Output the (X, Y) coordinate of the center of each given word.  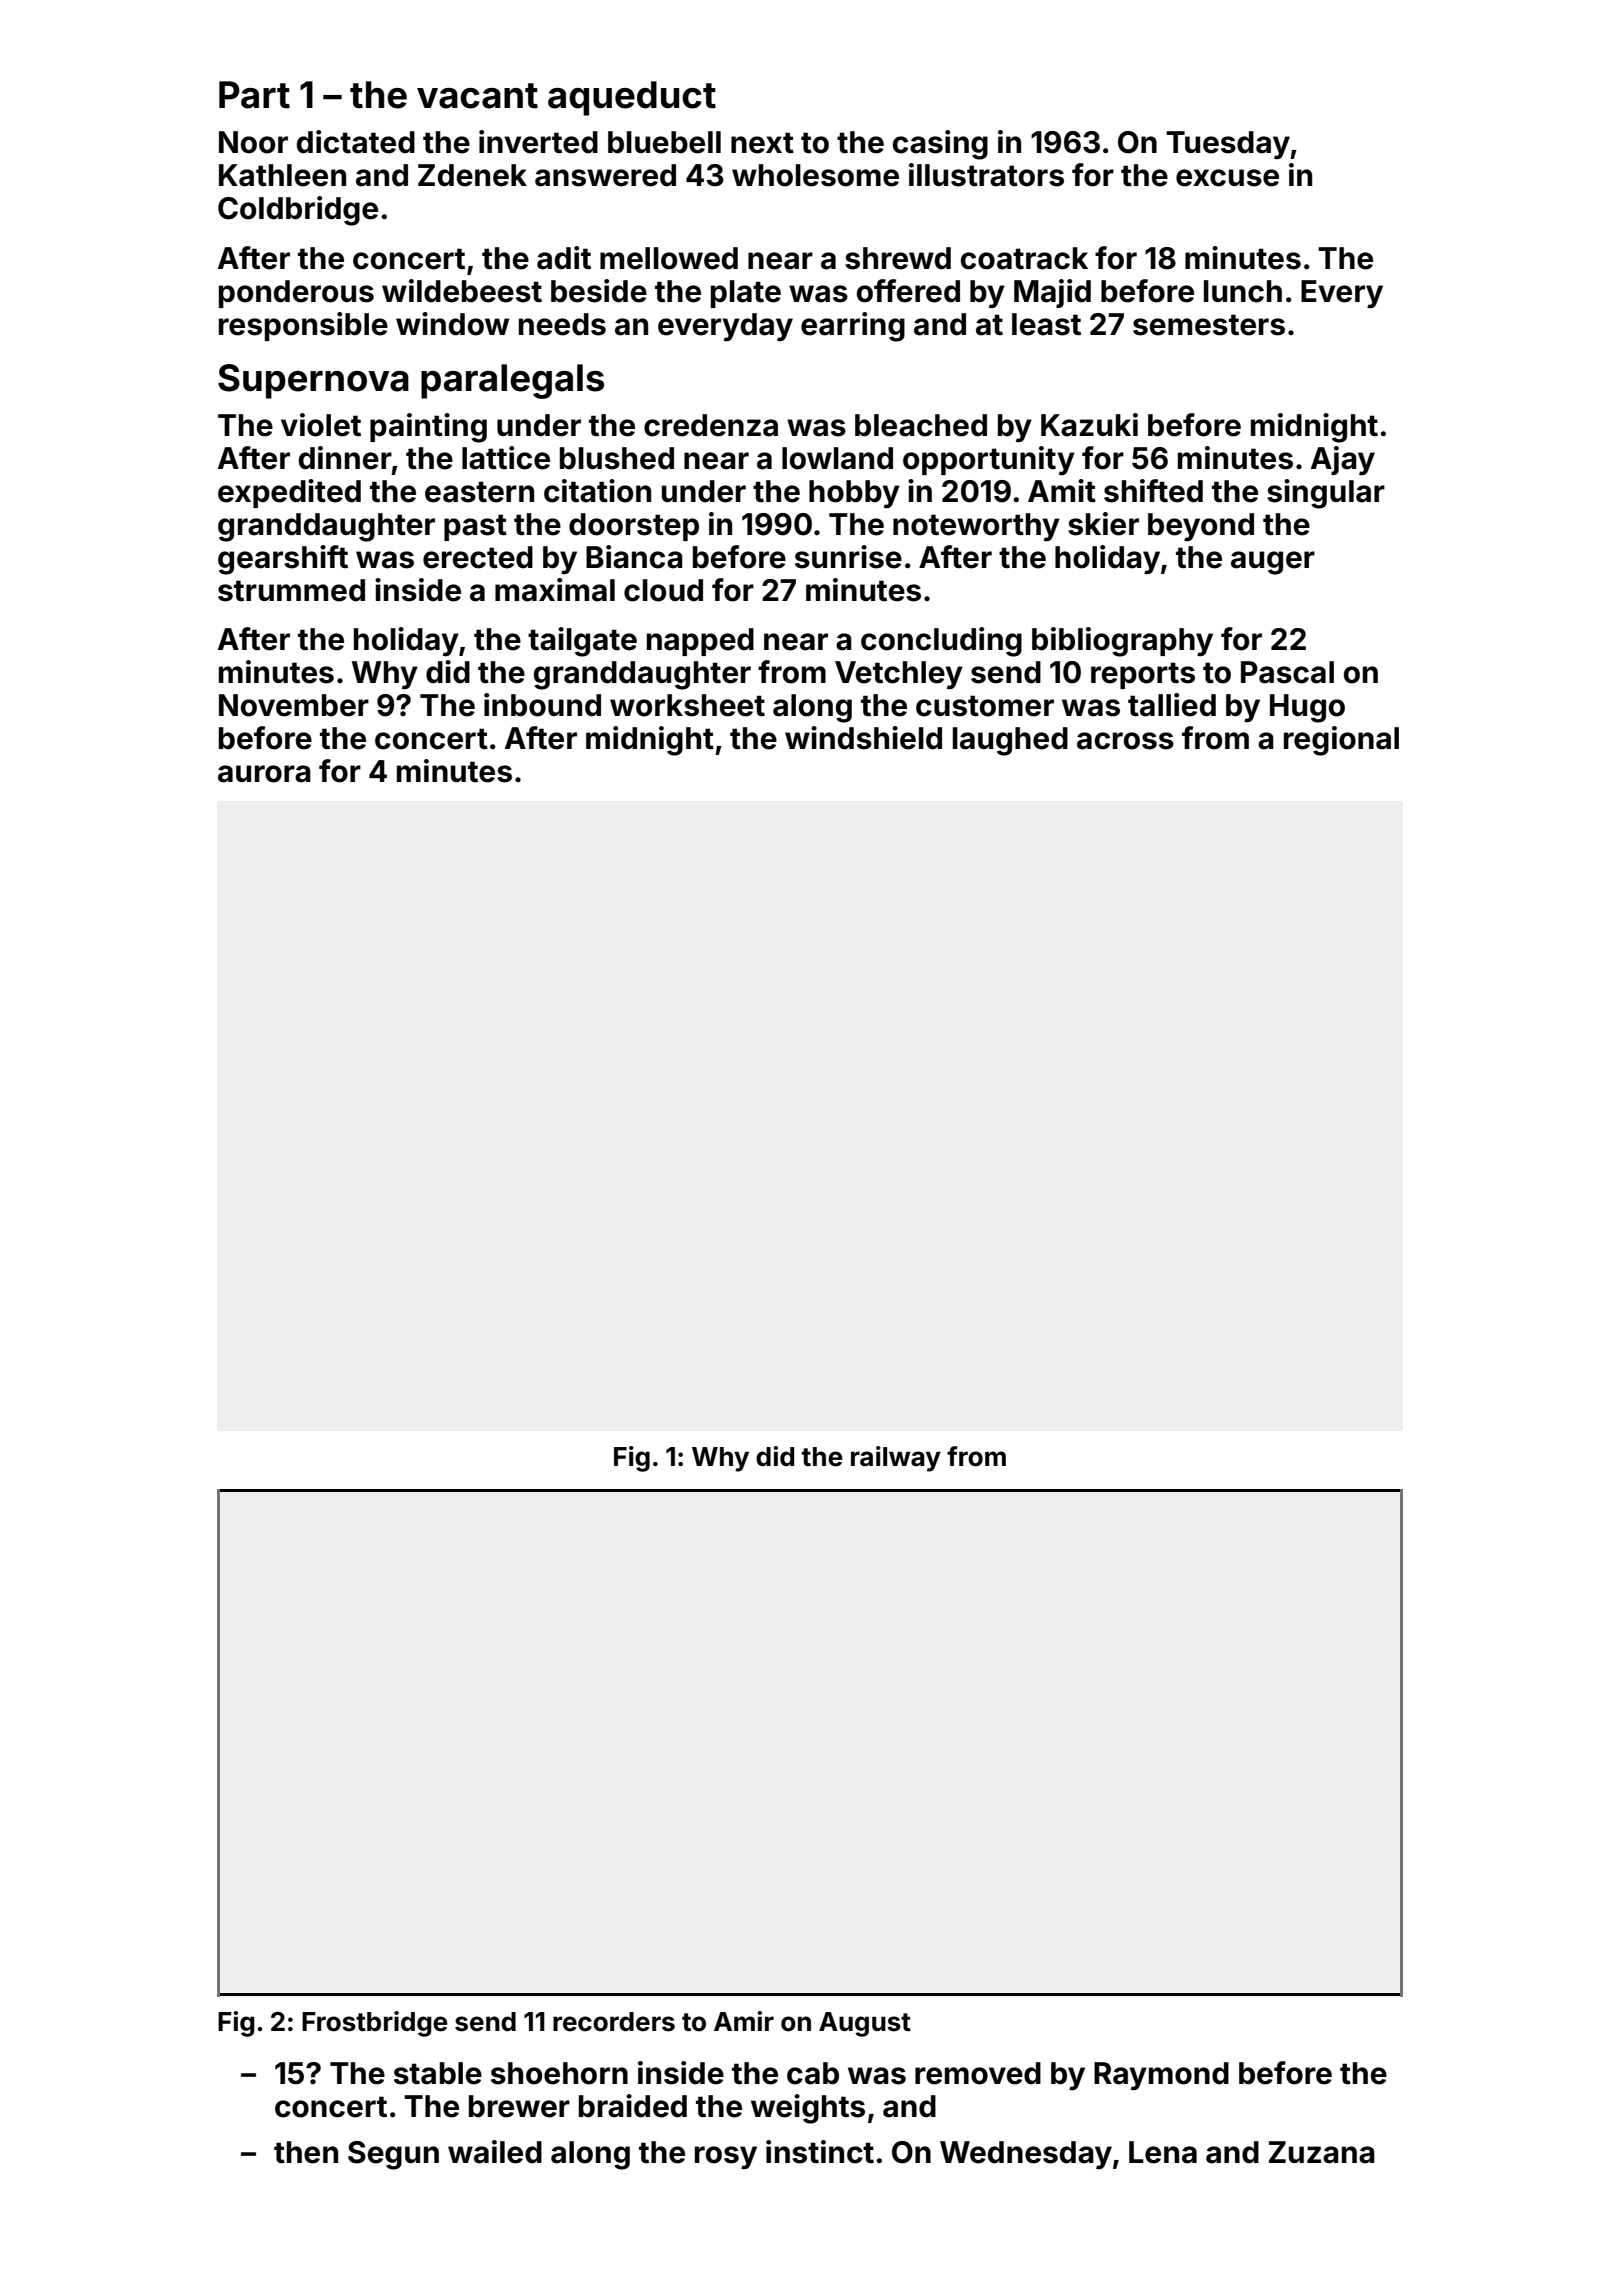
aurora (264, 774)
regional (1341, 741)
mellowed (669, 258)
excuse (1227, 178)
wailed (495, 2152)
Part (254, 95)
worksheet (687, 705)
